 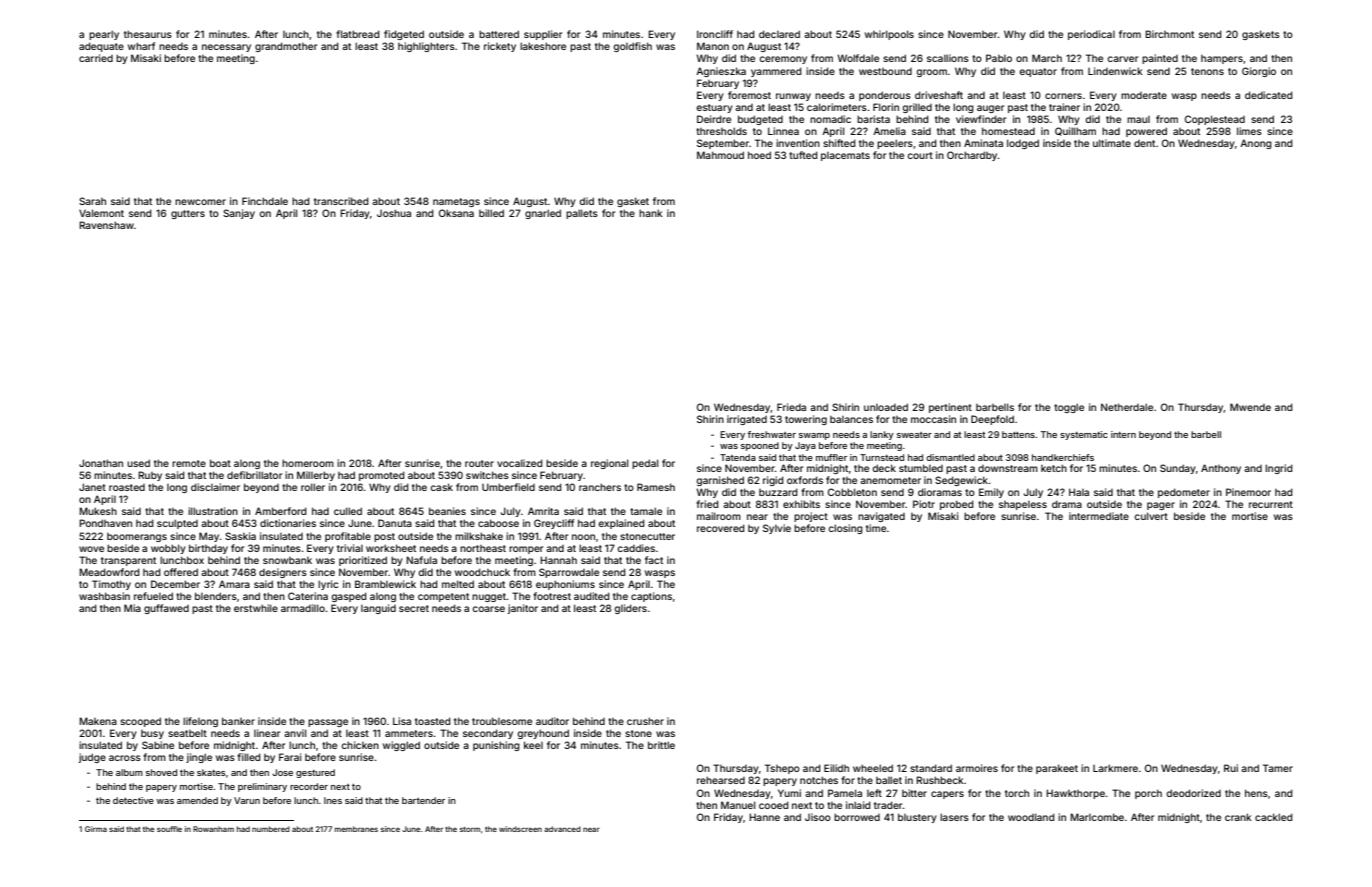 I want to click on gnarled, so click(x=543, y=214).
